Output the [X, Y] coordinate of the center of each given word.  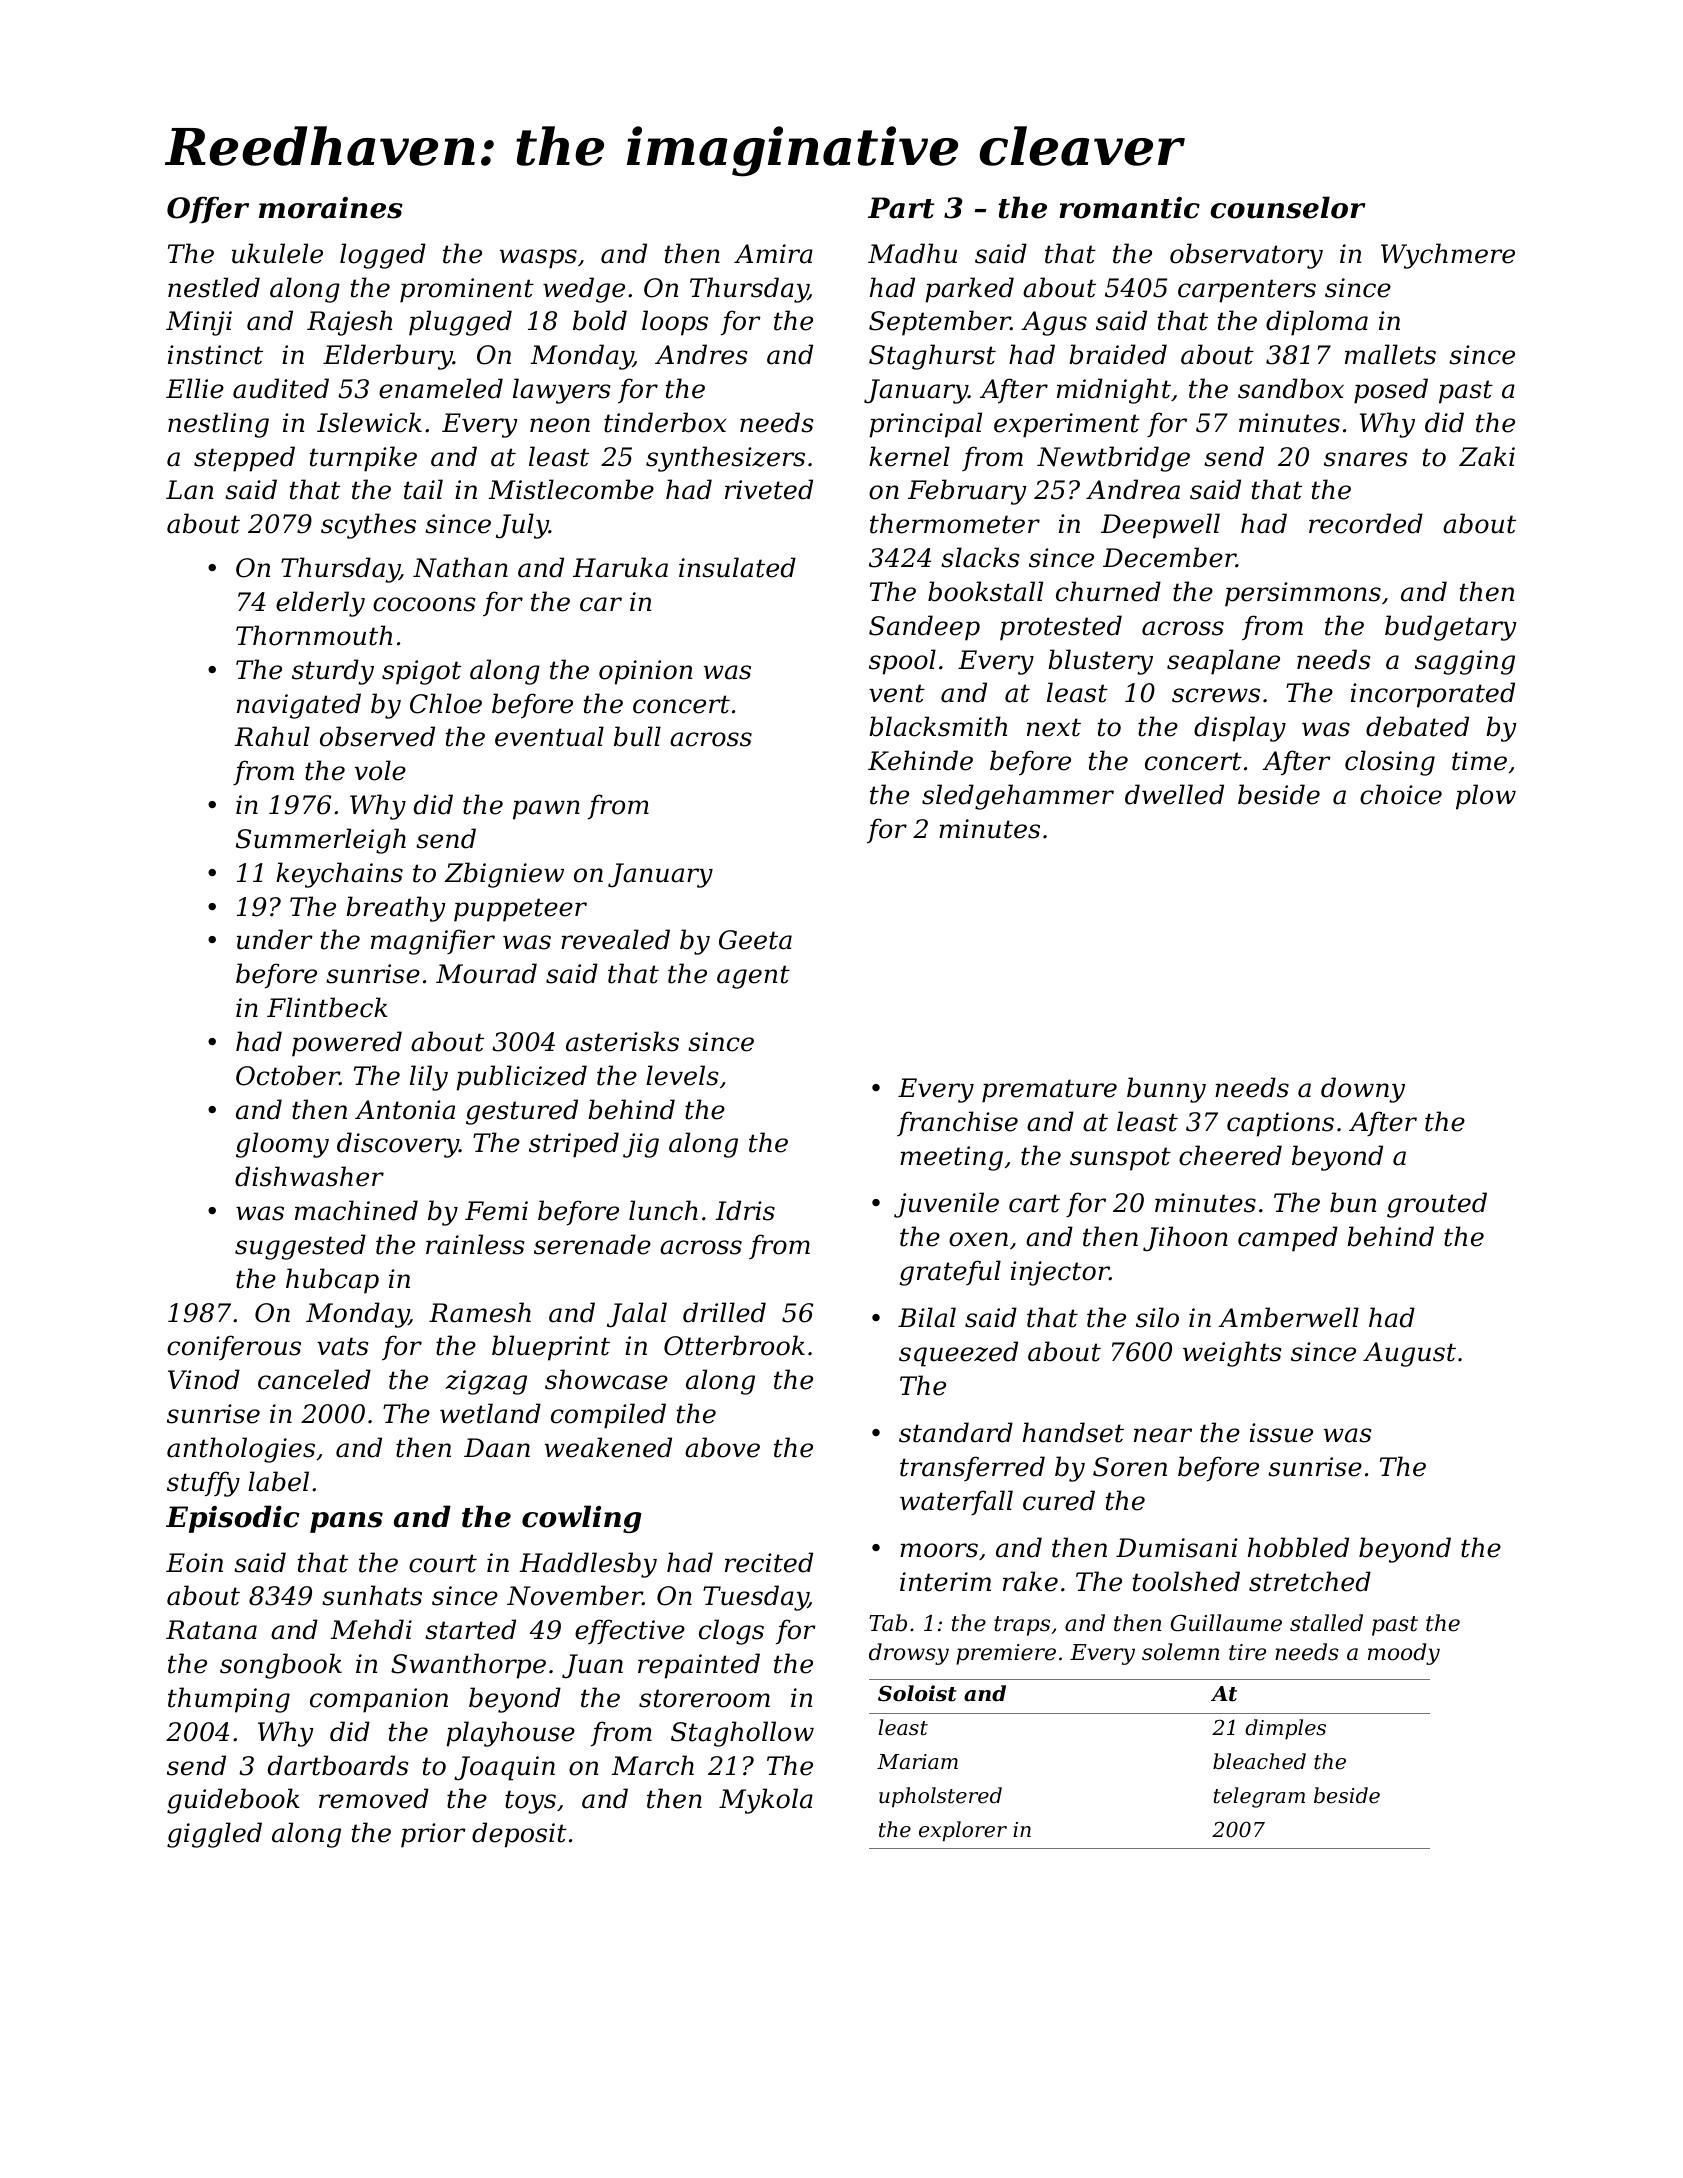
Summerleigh [321, 841]
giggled [214, 1835]
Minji [199, 323]
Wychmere [1448, 256]
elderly [320, 604]
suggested [300, 1247]
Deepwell [1160, 526]
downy [1363, 1090]
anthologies [241, 1450]
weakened [608, 1447]
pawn [546, 810]
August [1409, 1354]
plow [1486, 797]
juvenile [946, 1205]
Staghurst [932, 357]
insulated [737, 567]
